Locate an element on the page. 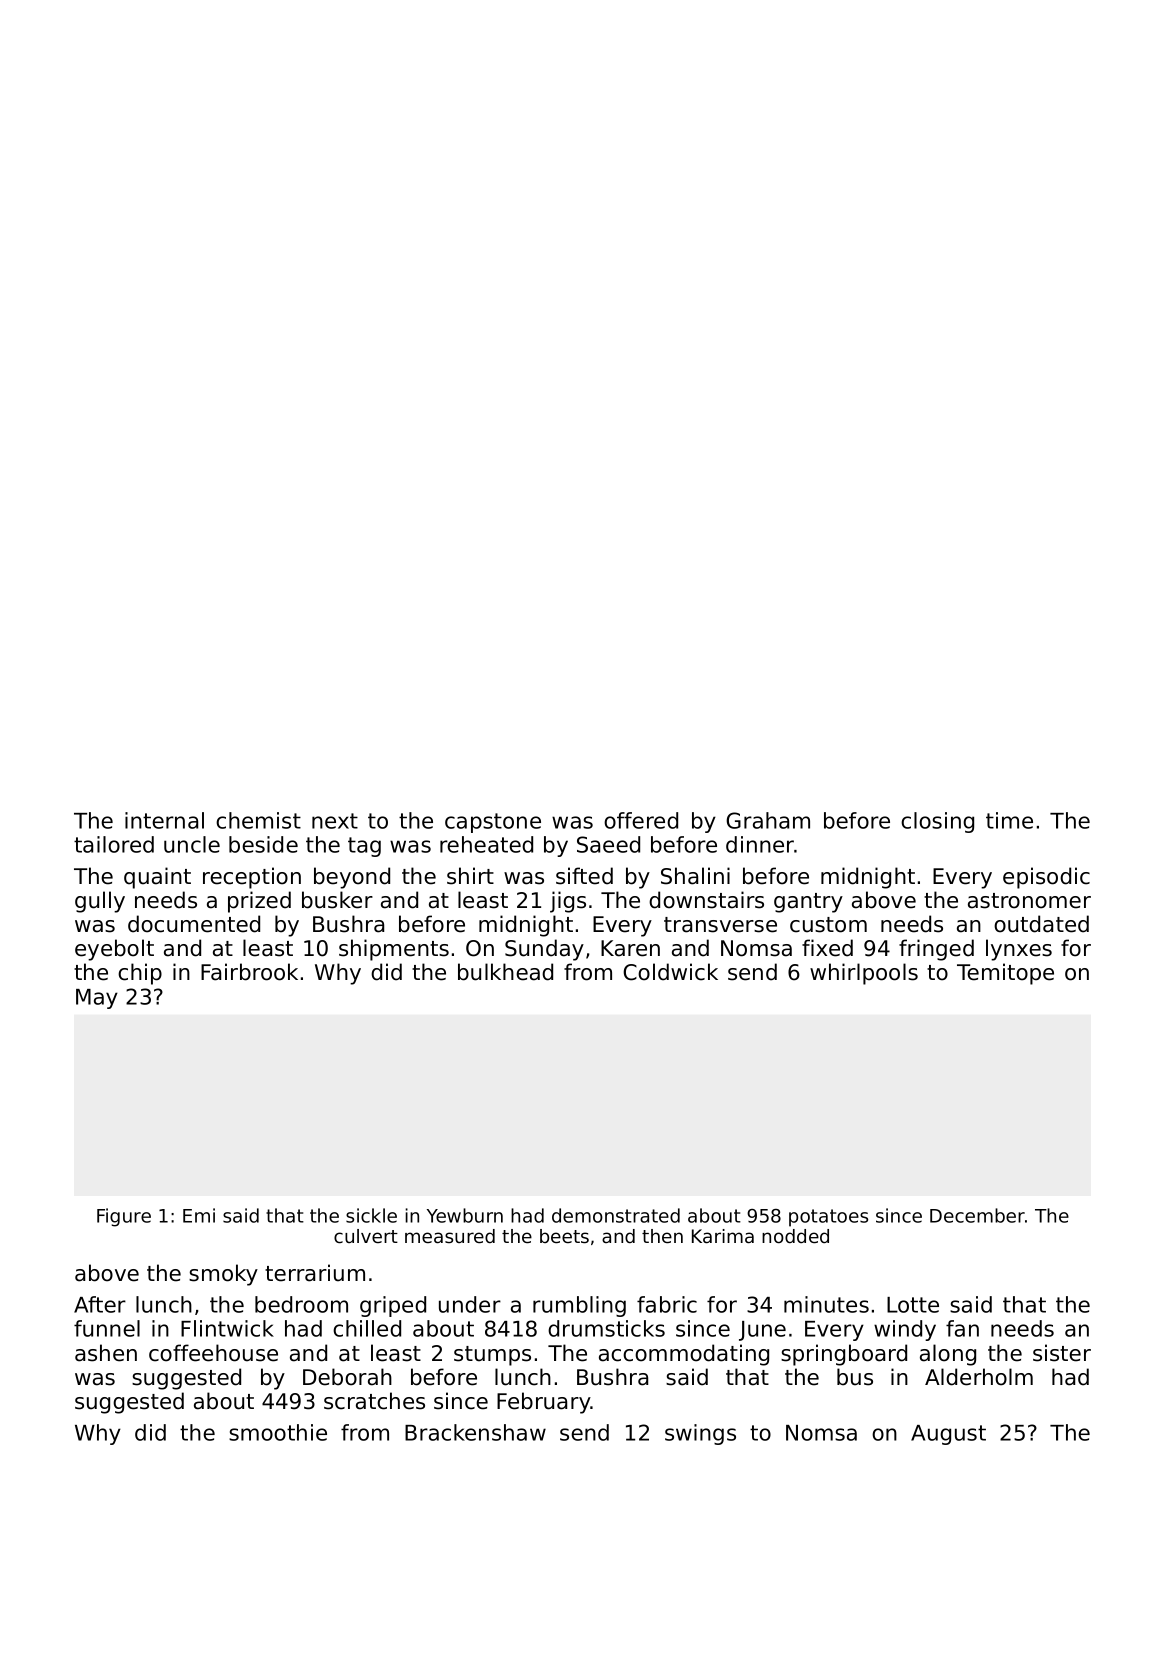  August is located at coordinates (948, 1435).
